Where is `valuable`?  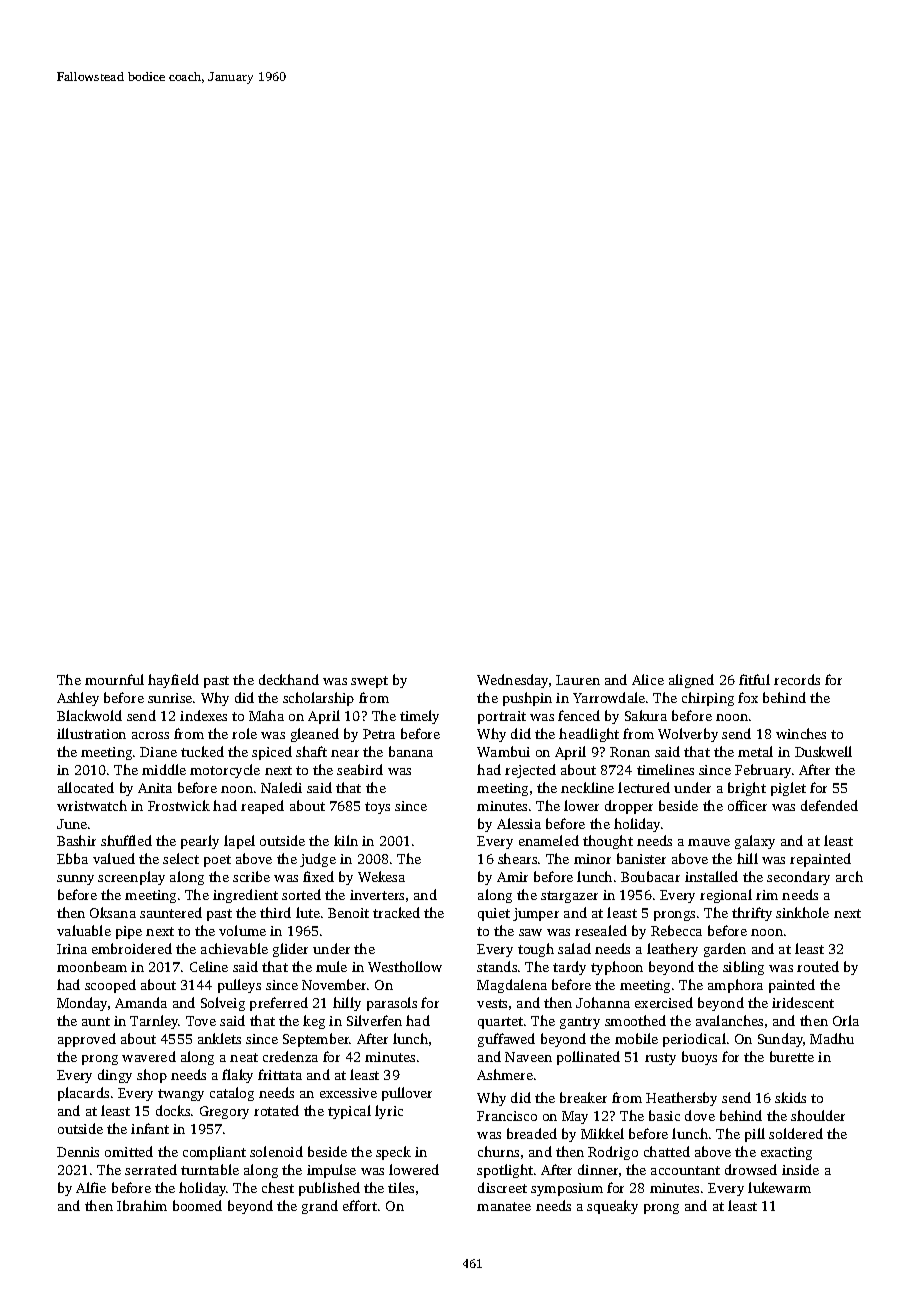 valuable is located at coordinates (84, 930).
